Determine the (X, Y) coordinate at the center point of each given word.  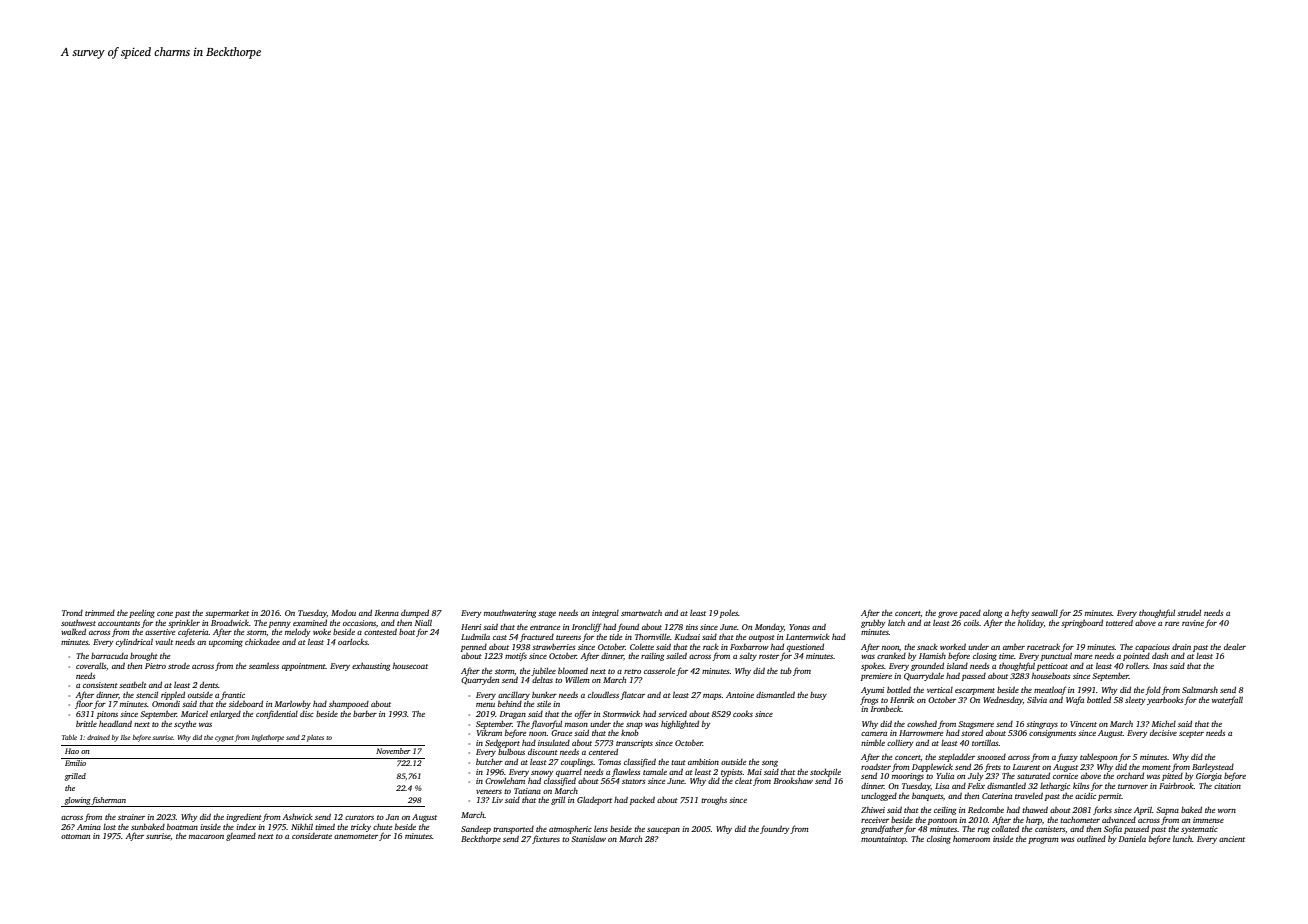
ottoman (75, 836)
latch (896, 623)
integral (605, 614)
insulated (554, 743)
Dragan (513, 715)
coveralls (91, 666)
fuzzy (1067, 757)
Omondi (166, 704)
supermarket (227, 614)
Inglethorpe (268, 738)
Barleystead (1213, 768)
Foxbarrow (749, 647)
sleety (1135, 701)
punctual (1056, 657)
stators (633, 781)
